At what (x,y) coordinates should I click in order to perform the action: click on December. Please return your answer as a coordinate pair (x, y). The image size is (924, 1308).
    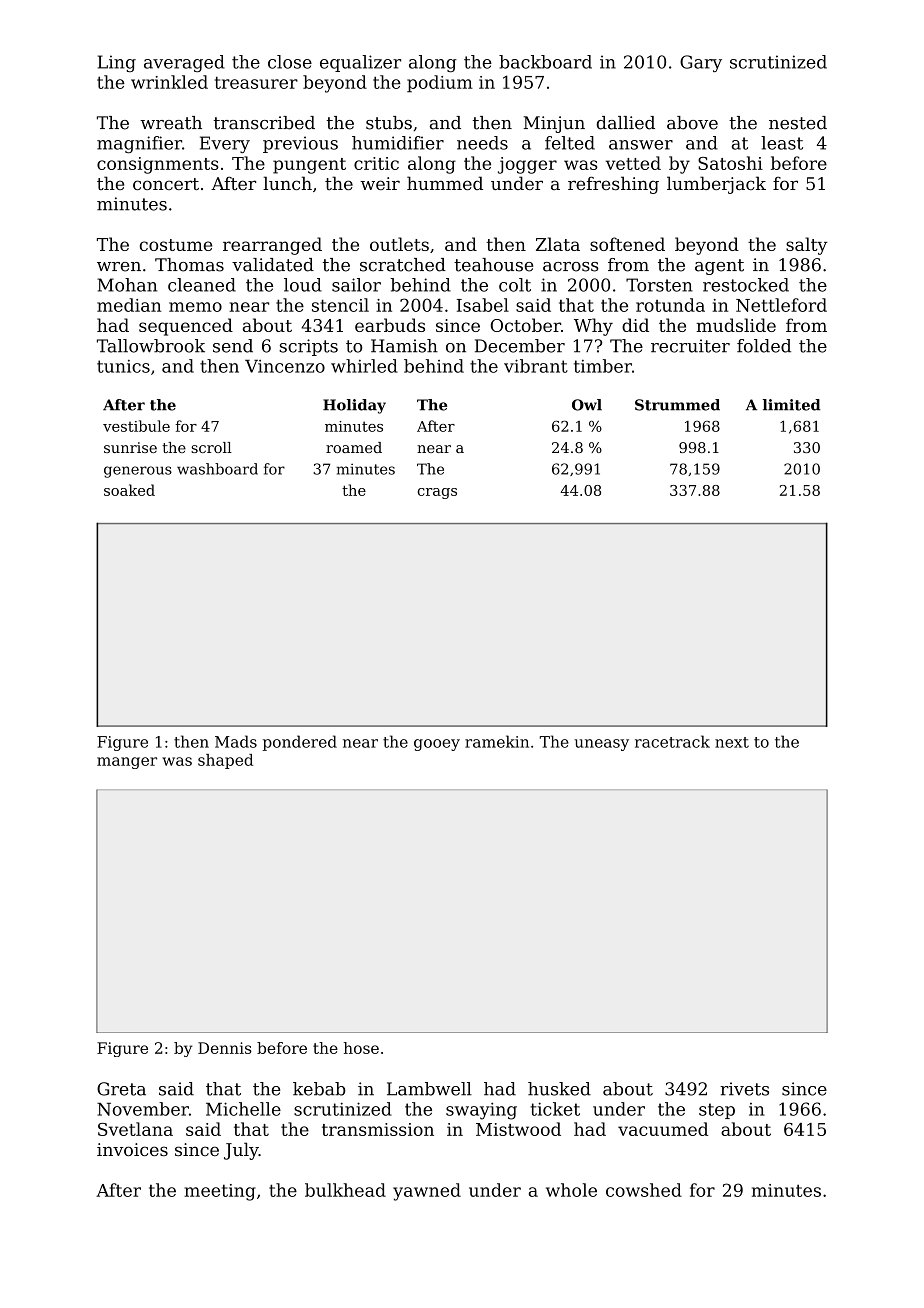
    Looking at the image, I should click on (520, 346).
